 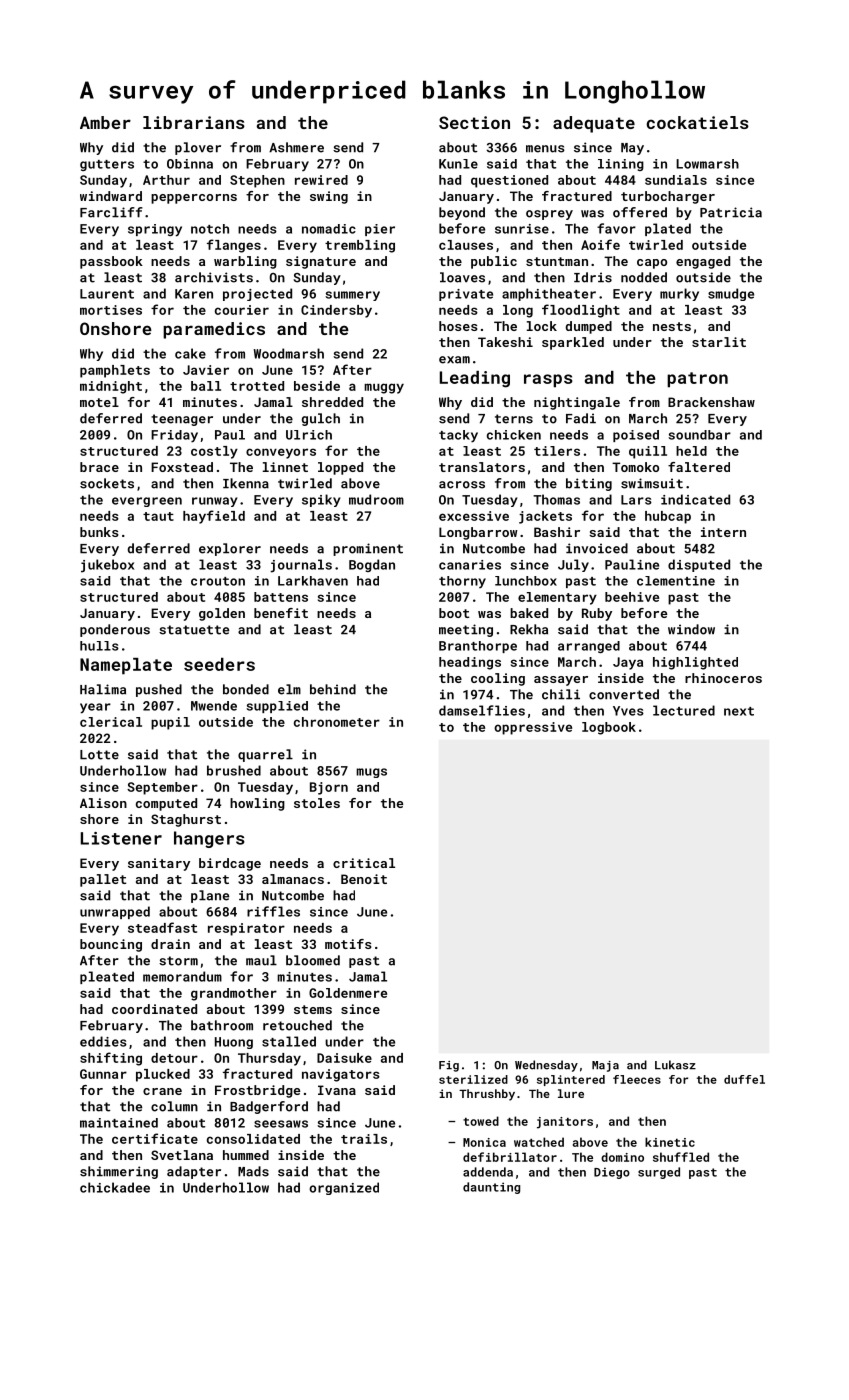 I want to click on cooling, so click(x=498, y=679).
